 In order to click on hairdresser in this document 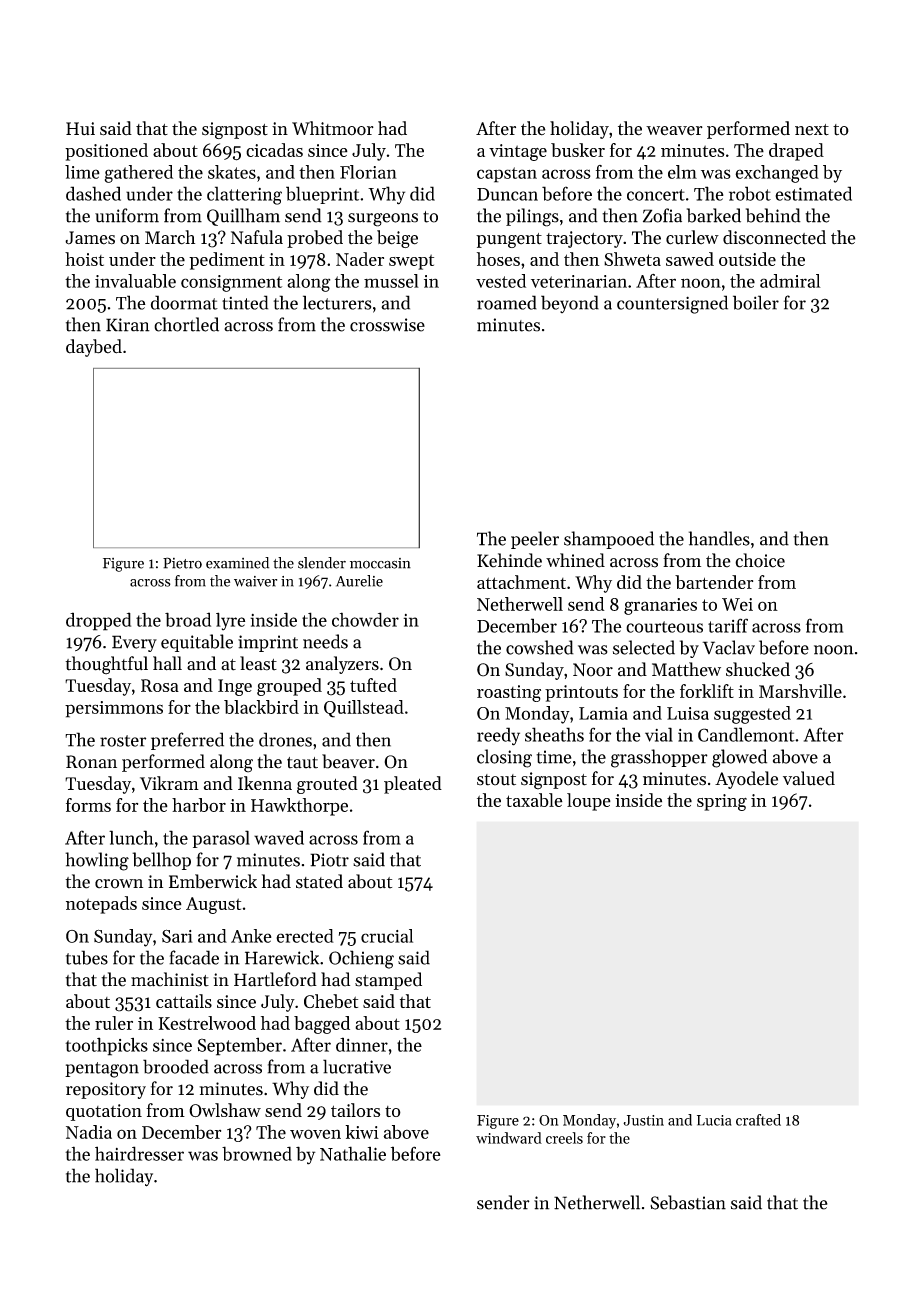, I will do `click(139, 1153)`.
